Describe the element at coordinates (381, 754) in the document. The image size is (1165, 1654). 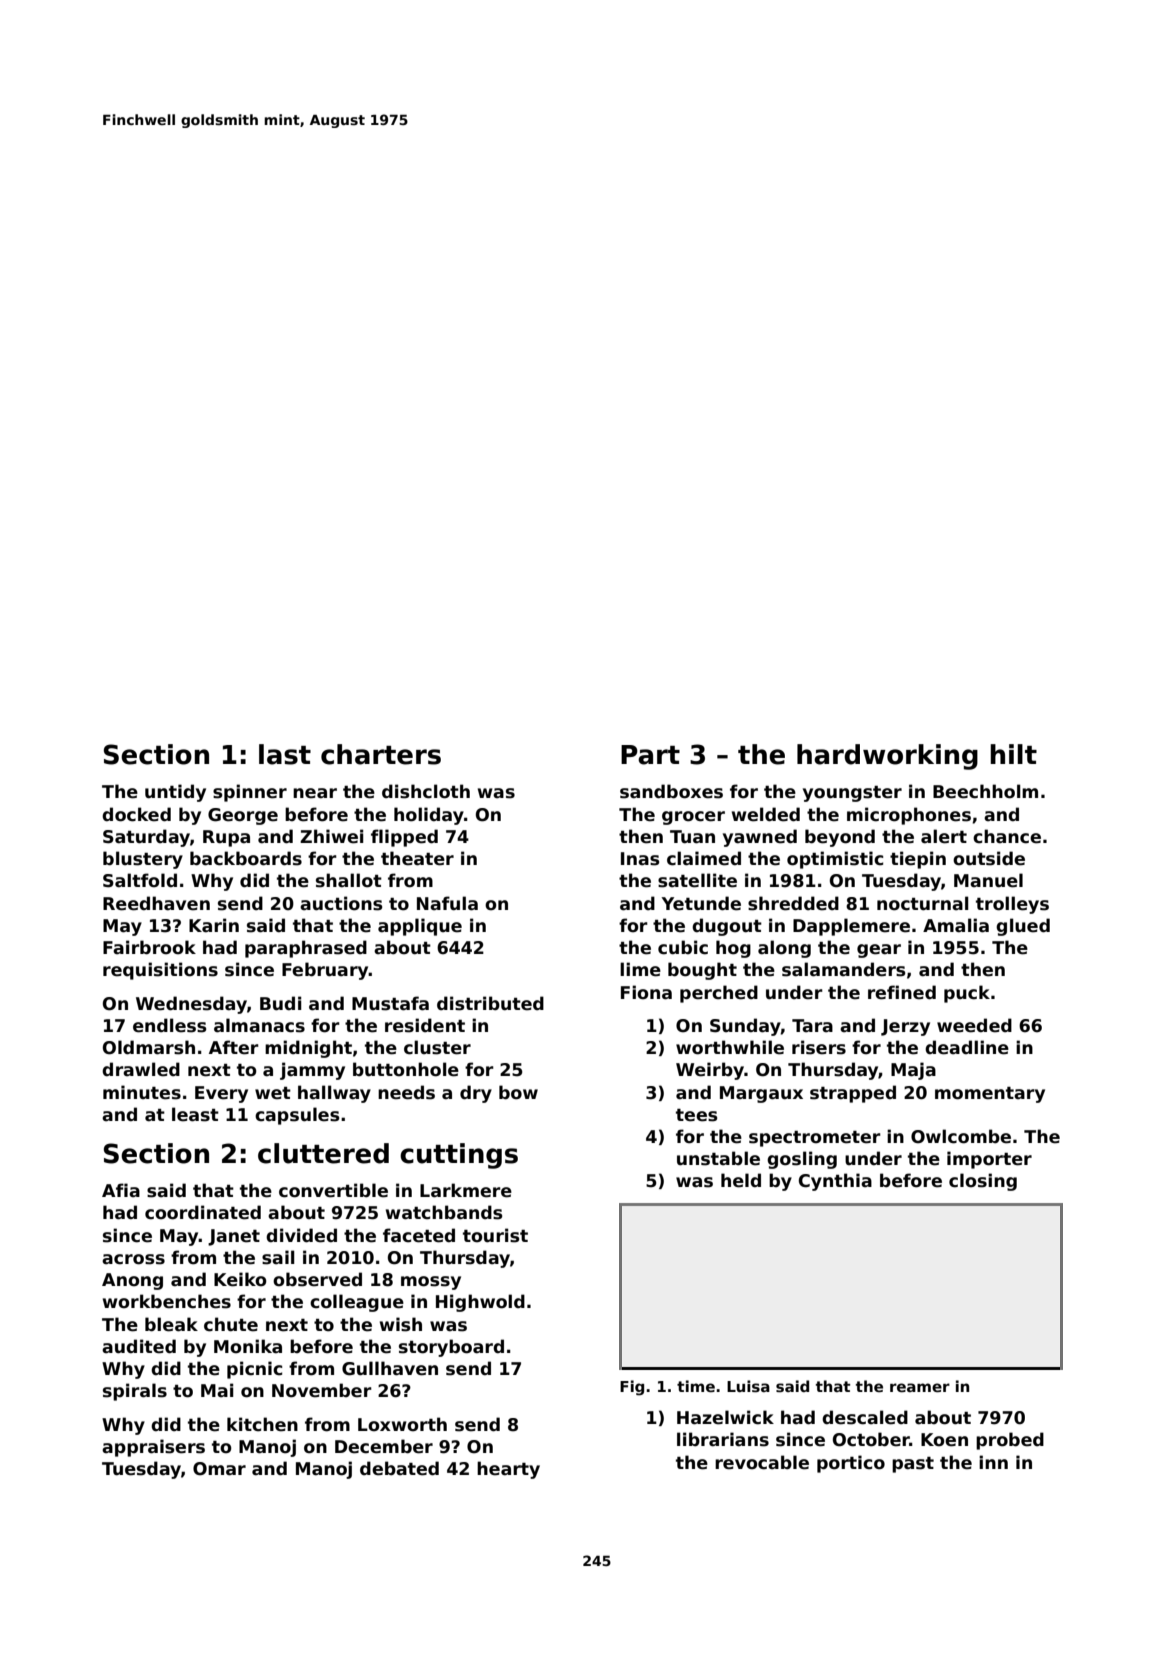
I see `charters` at that location.
